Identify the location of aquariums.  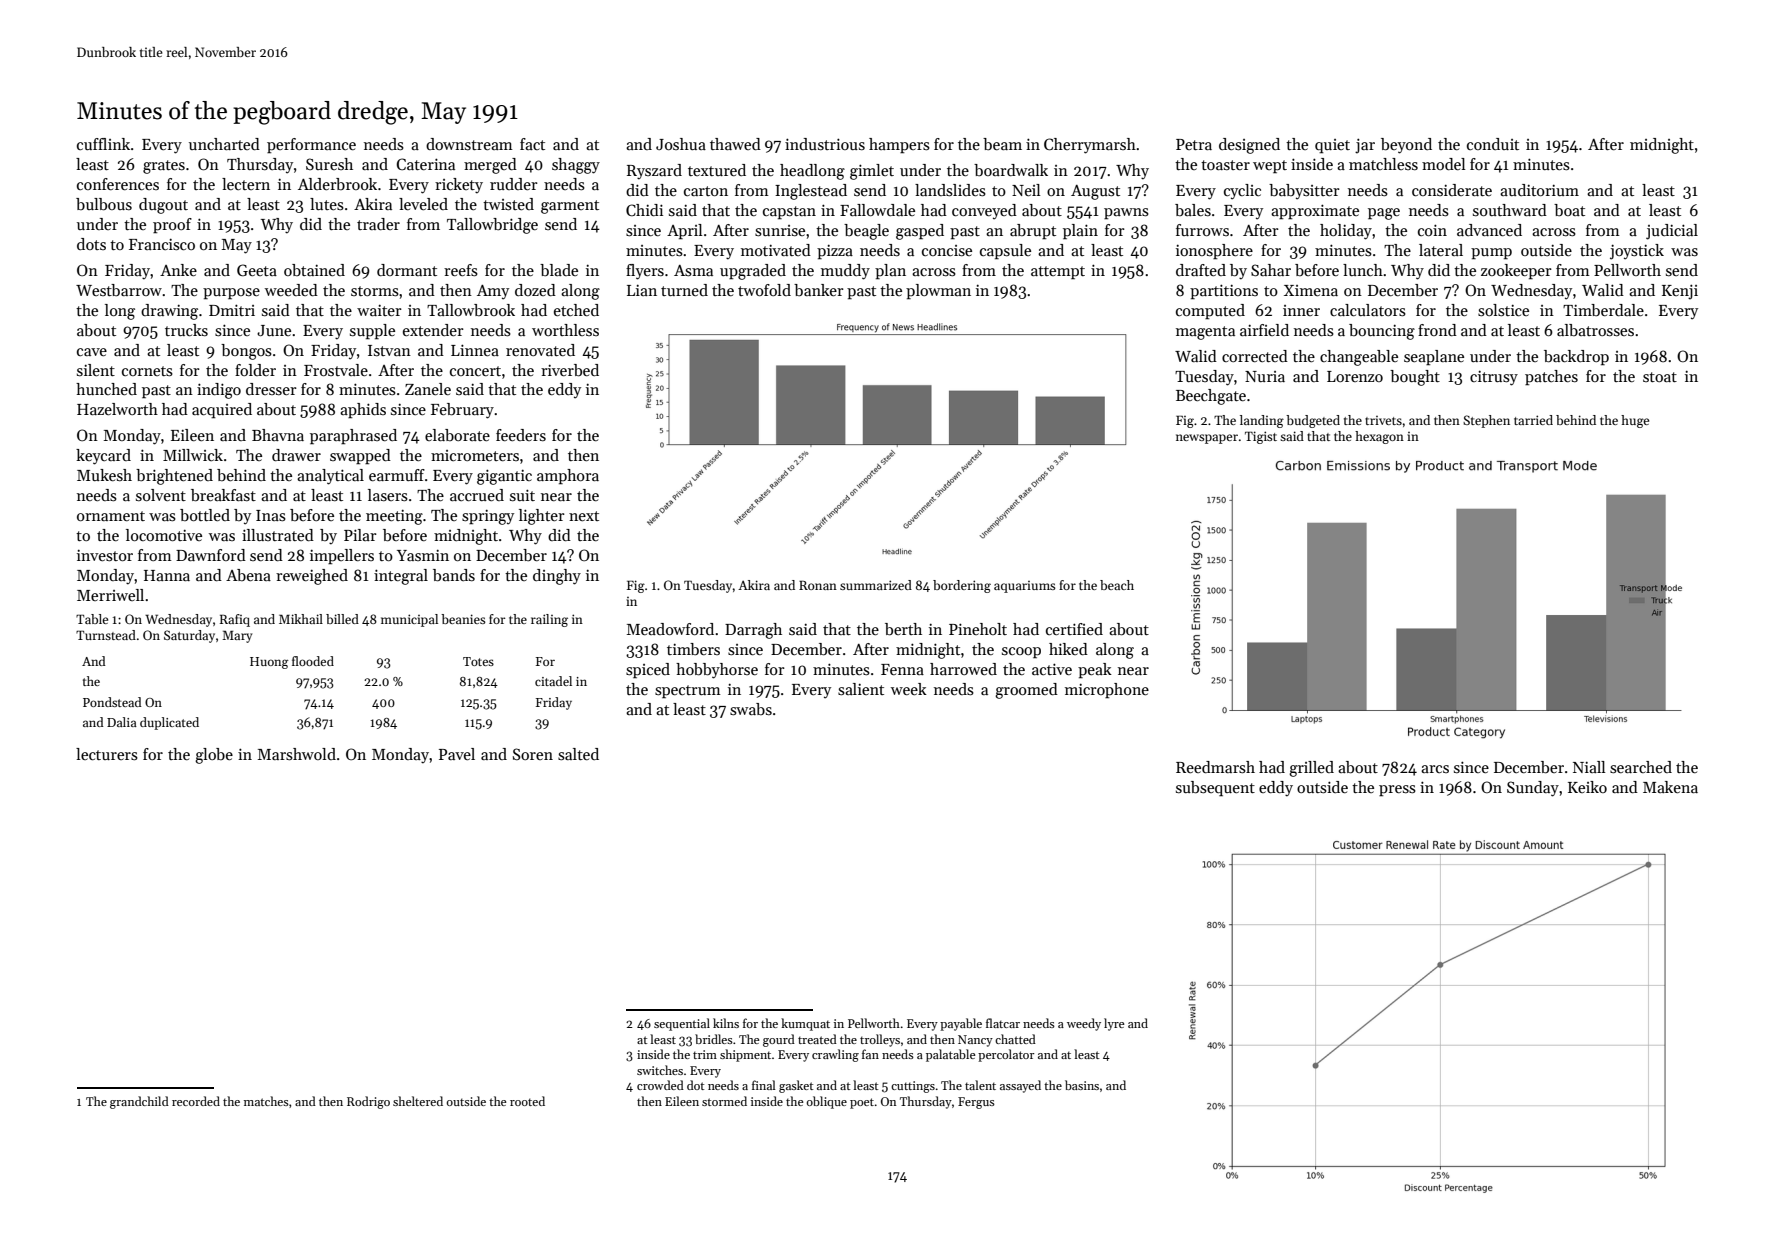
(1025, 587).
